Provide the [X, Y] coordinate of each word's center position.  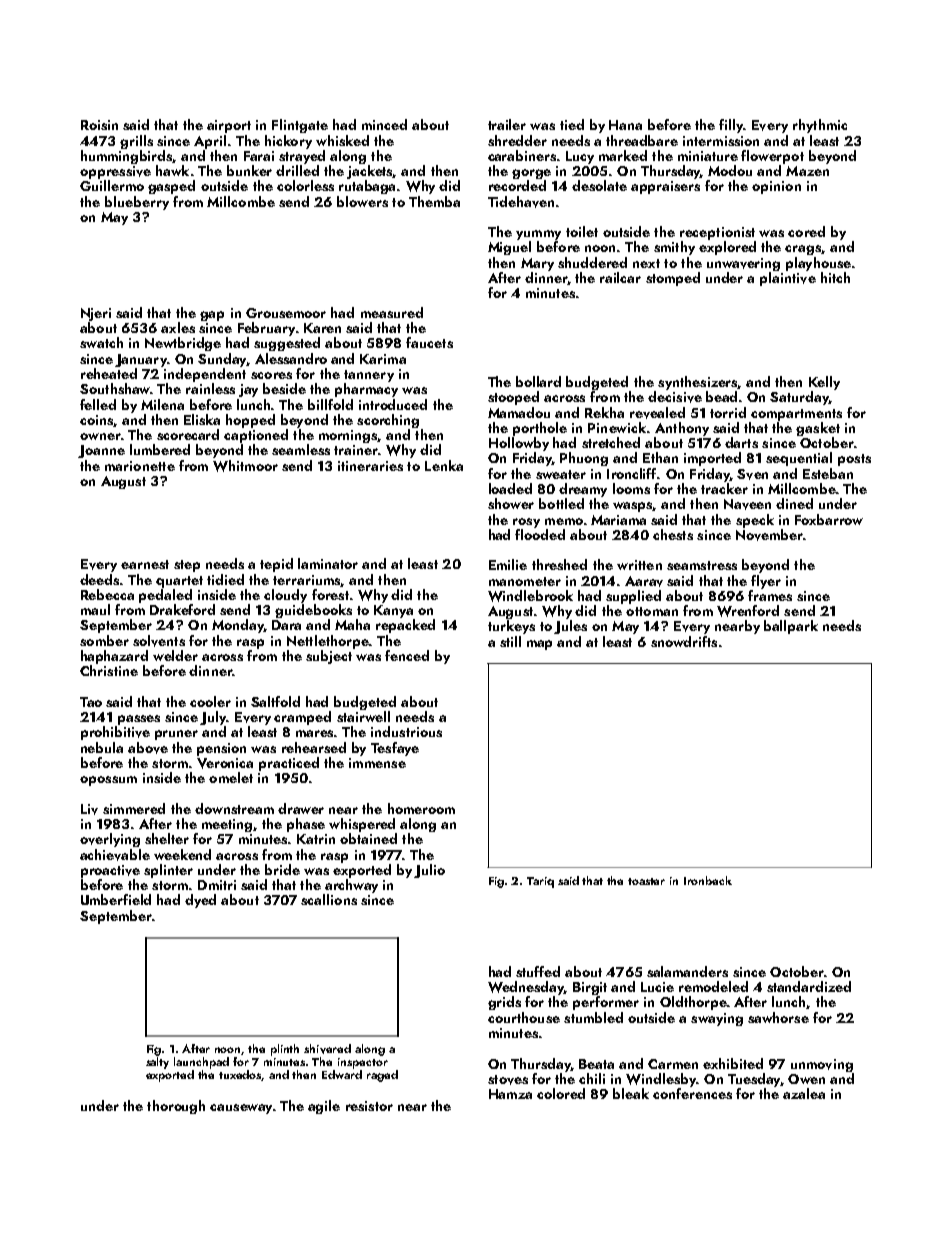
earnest [145, 564]
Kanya [393, 611]
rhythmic [820, 126]
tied [572, 124]
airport [229, 126]
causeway [241, 1109]
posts [854, 460]
